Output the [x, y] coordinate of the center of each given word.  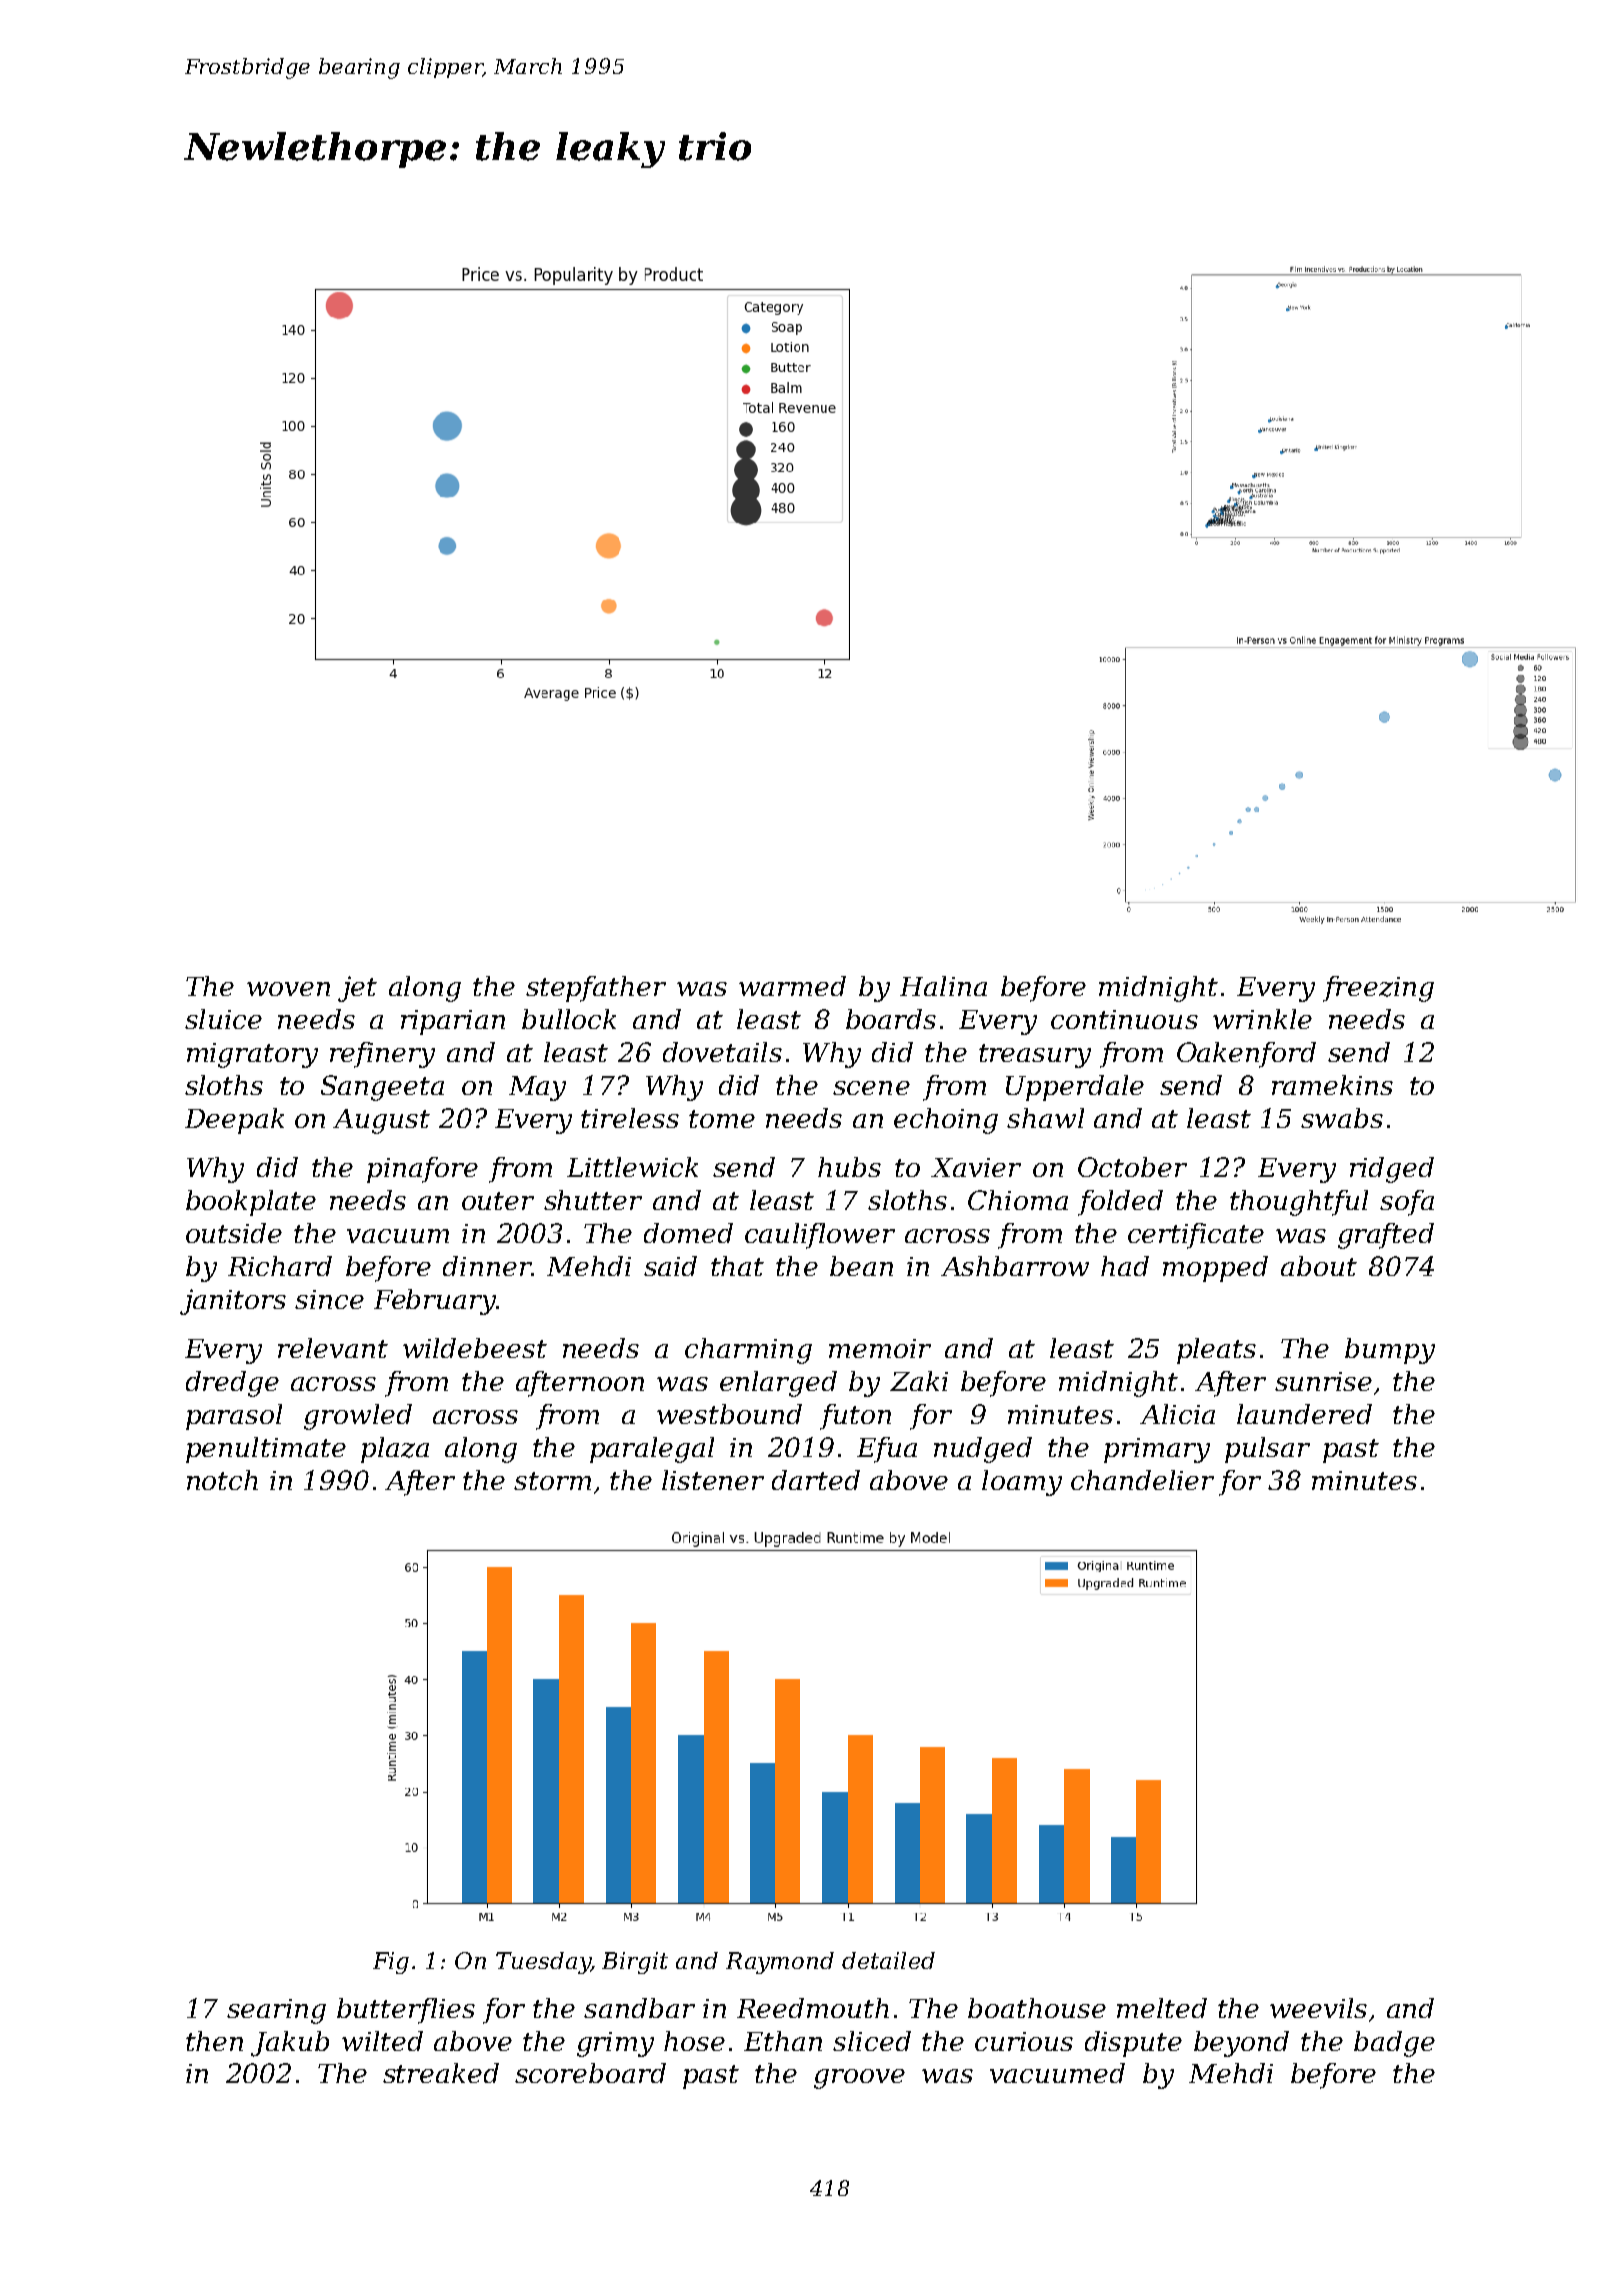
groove [859, 2079]
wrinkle [1262, 1019]
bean [861, 1266]
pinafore [422, 1170]
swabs [1342, 1118]
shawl [1045, 1118]
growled [358, 1417]
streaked [441, 2073]
